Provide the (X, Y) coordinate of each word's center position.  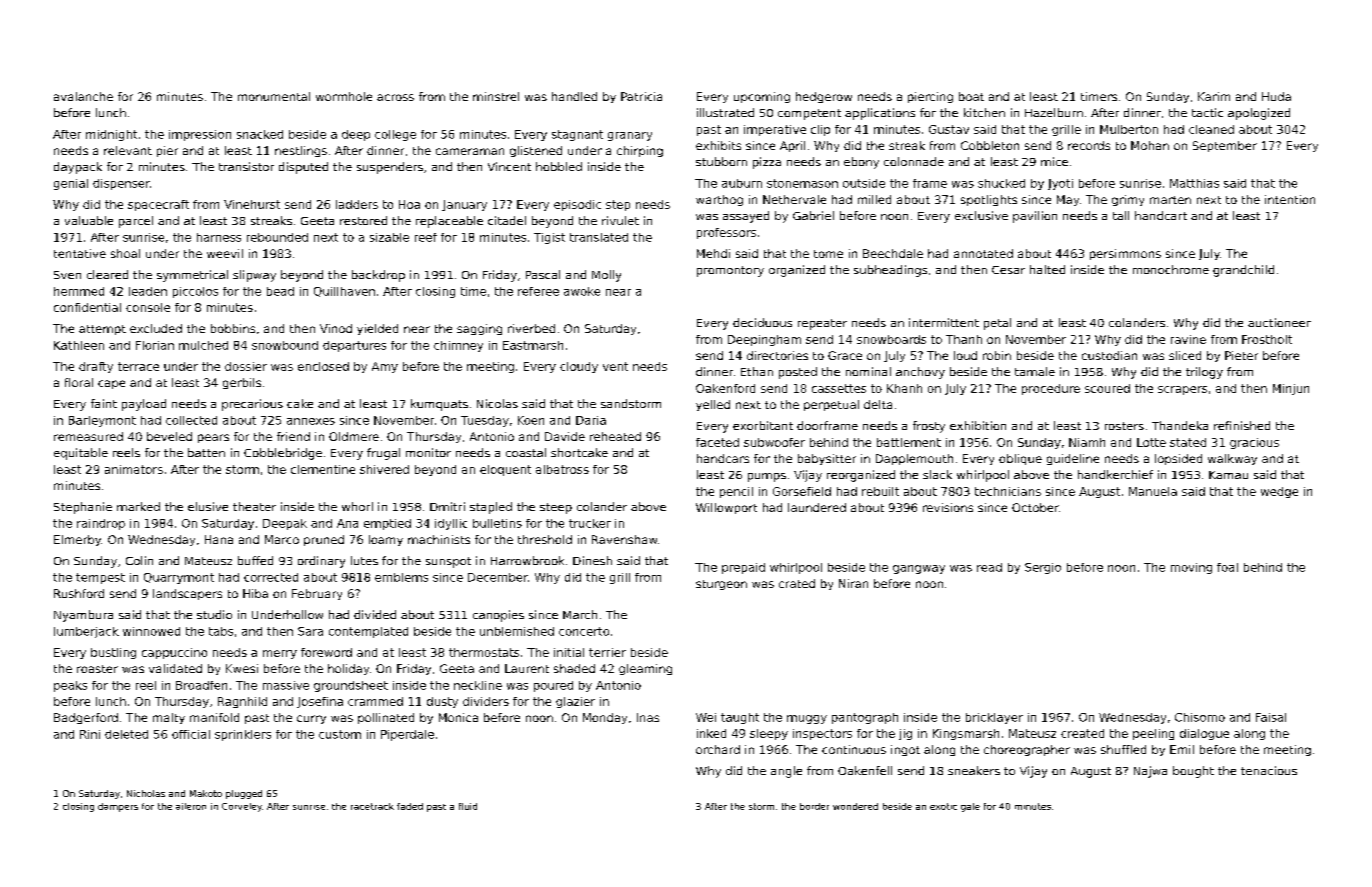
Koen (531, 420)
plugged (244, 794)
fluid (468, 806)
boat (971, 96)
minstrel (496, 96)
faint (104, 403)
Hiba (255, 593)
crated (797, 583)
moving (1191, 568)
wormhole (344, 96)
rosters (1124, 426)
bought (1193, 772)
